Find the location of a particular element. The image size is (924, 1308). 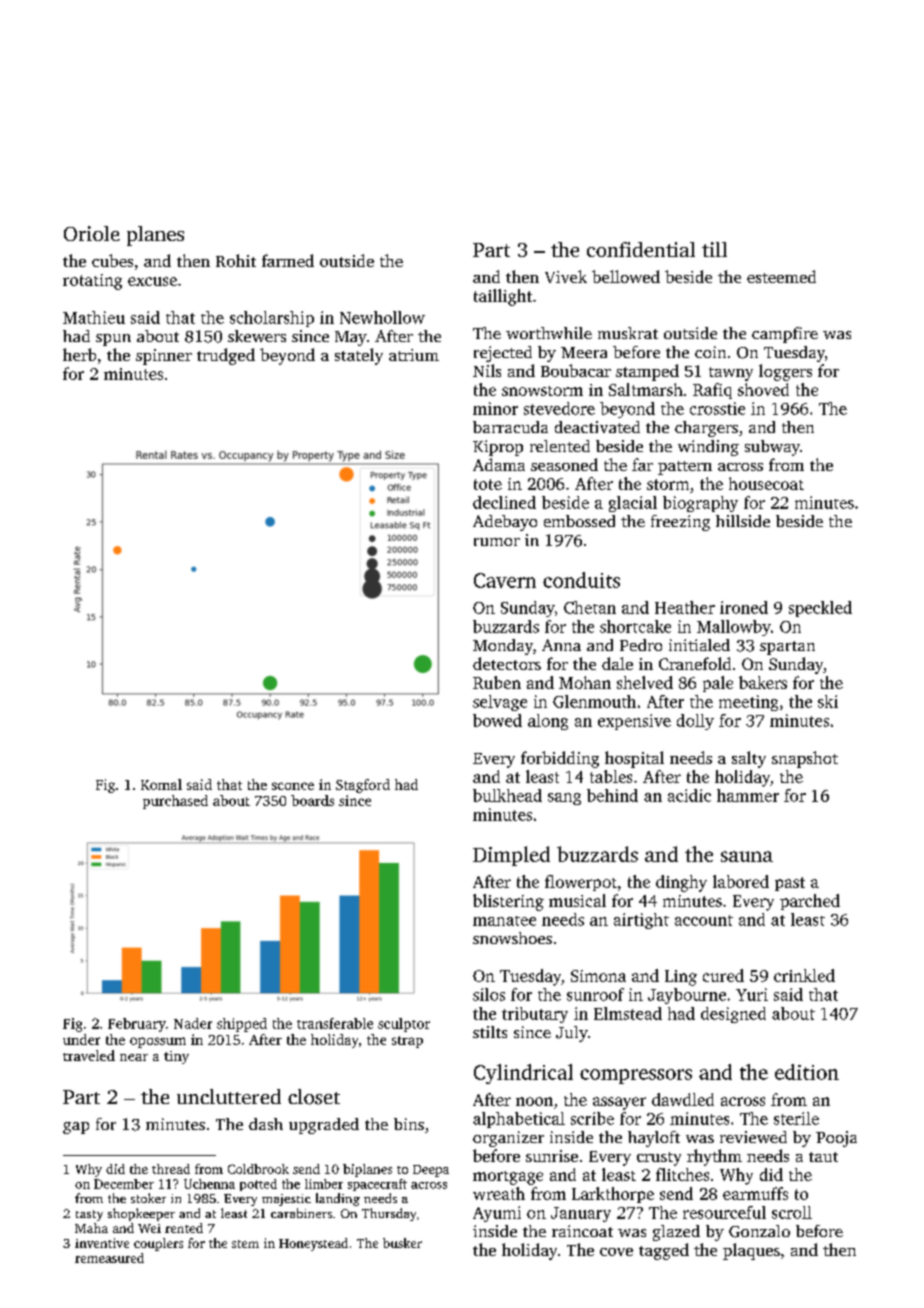

gap is located at coordinates (76, 1128).
